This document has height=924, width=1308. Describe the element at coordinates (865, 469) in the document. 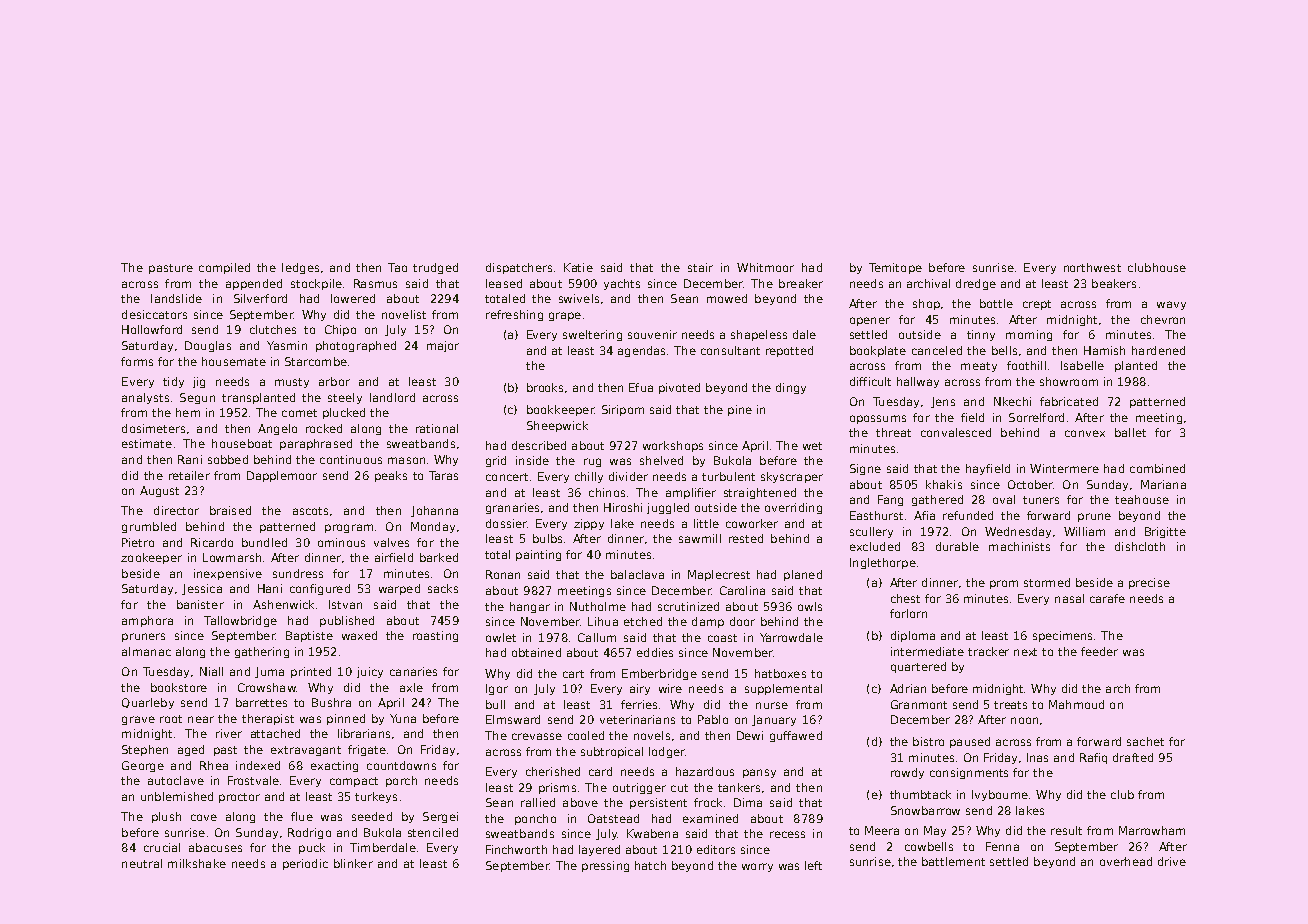

I see `Signe` at that location.
